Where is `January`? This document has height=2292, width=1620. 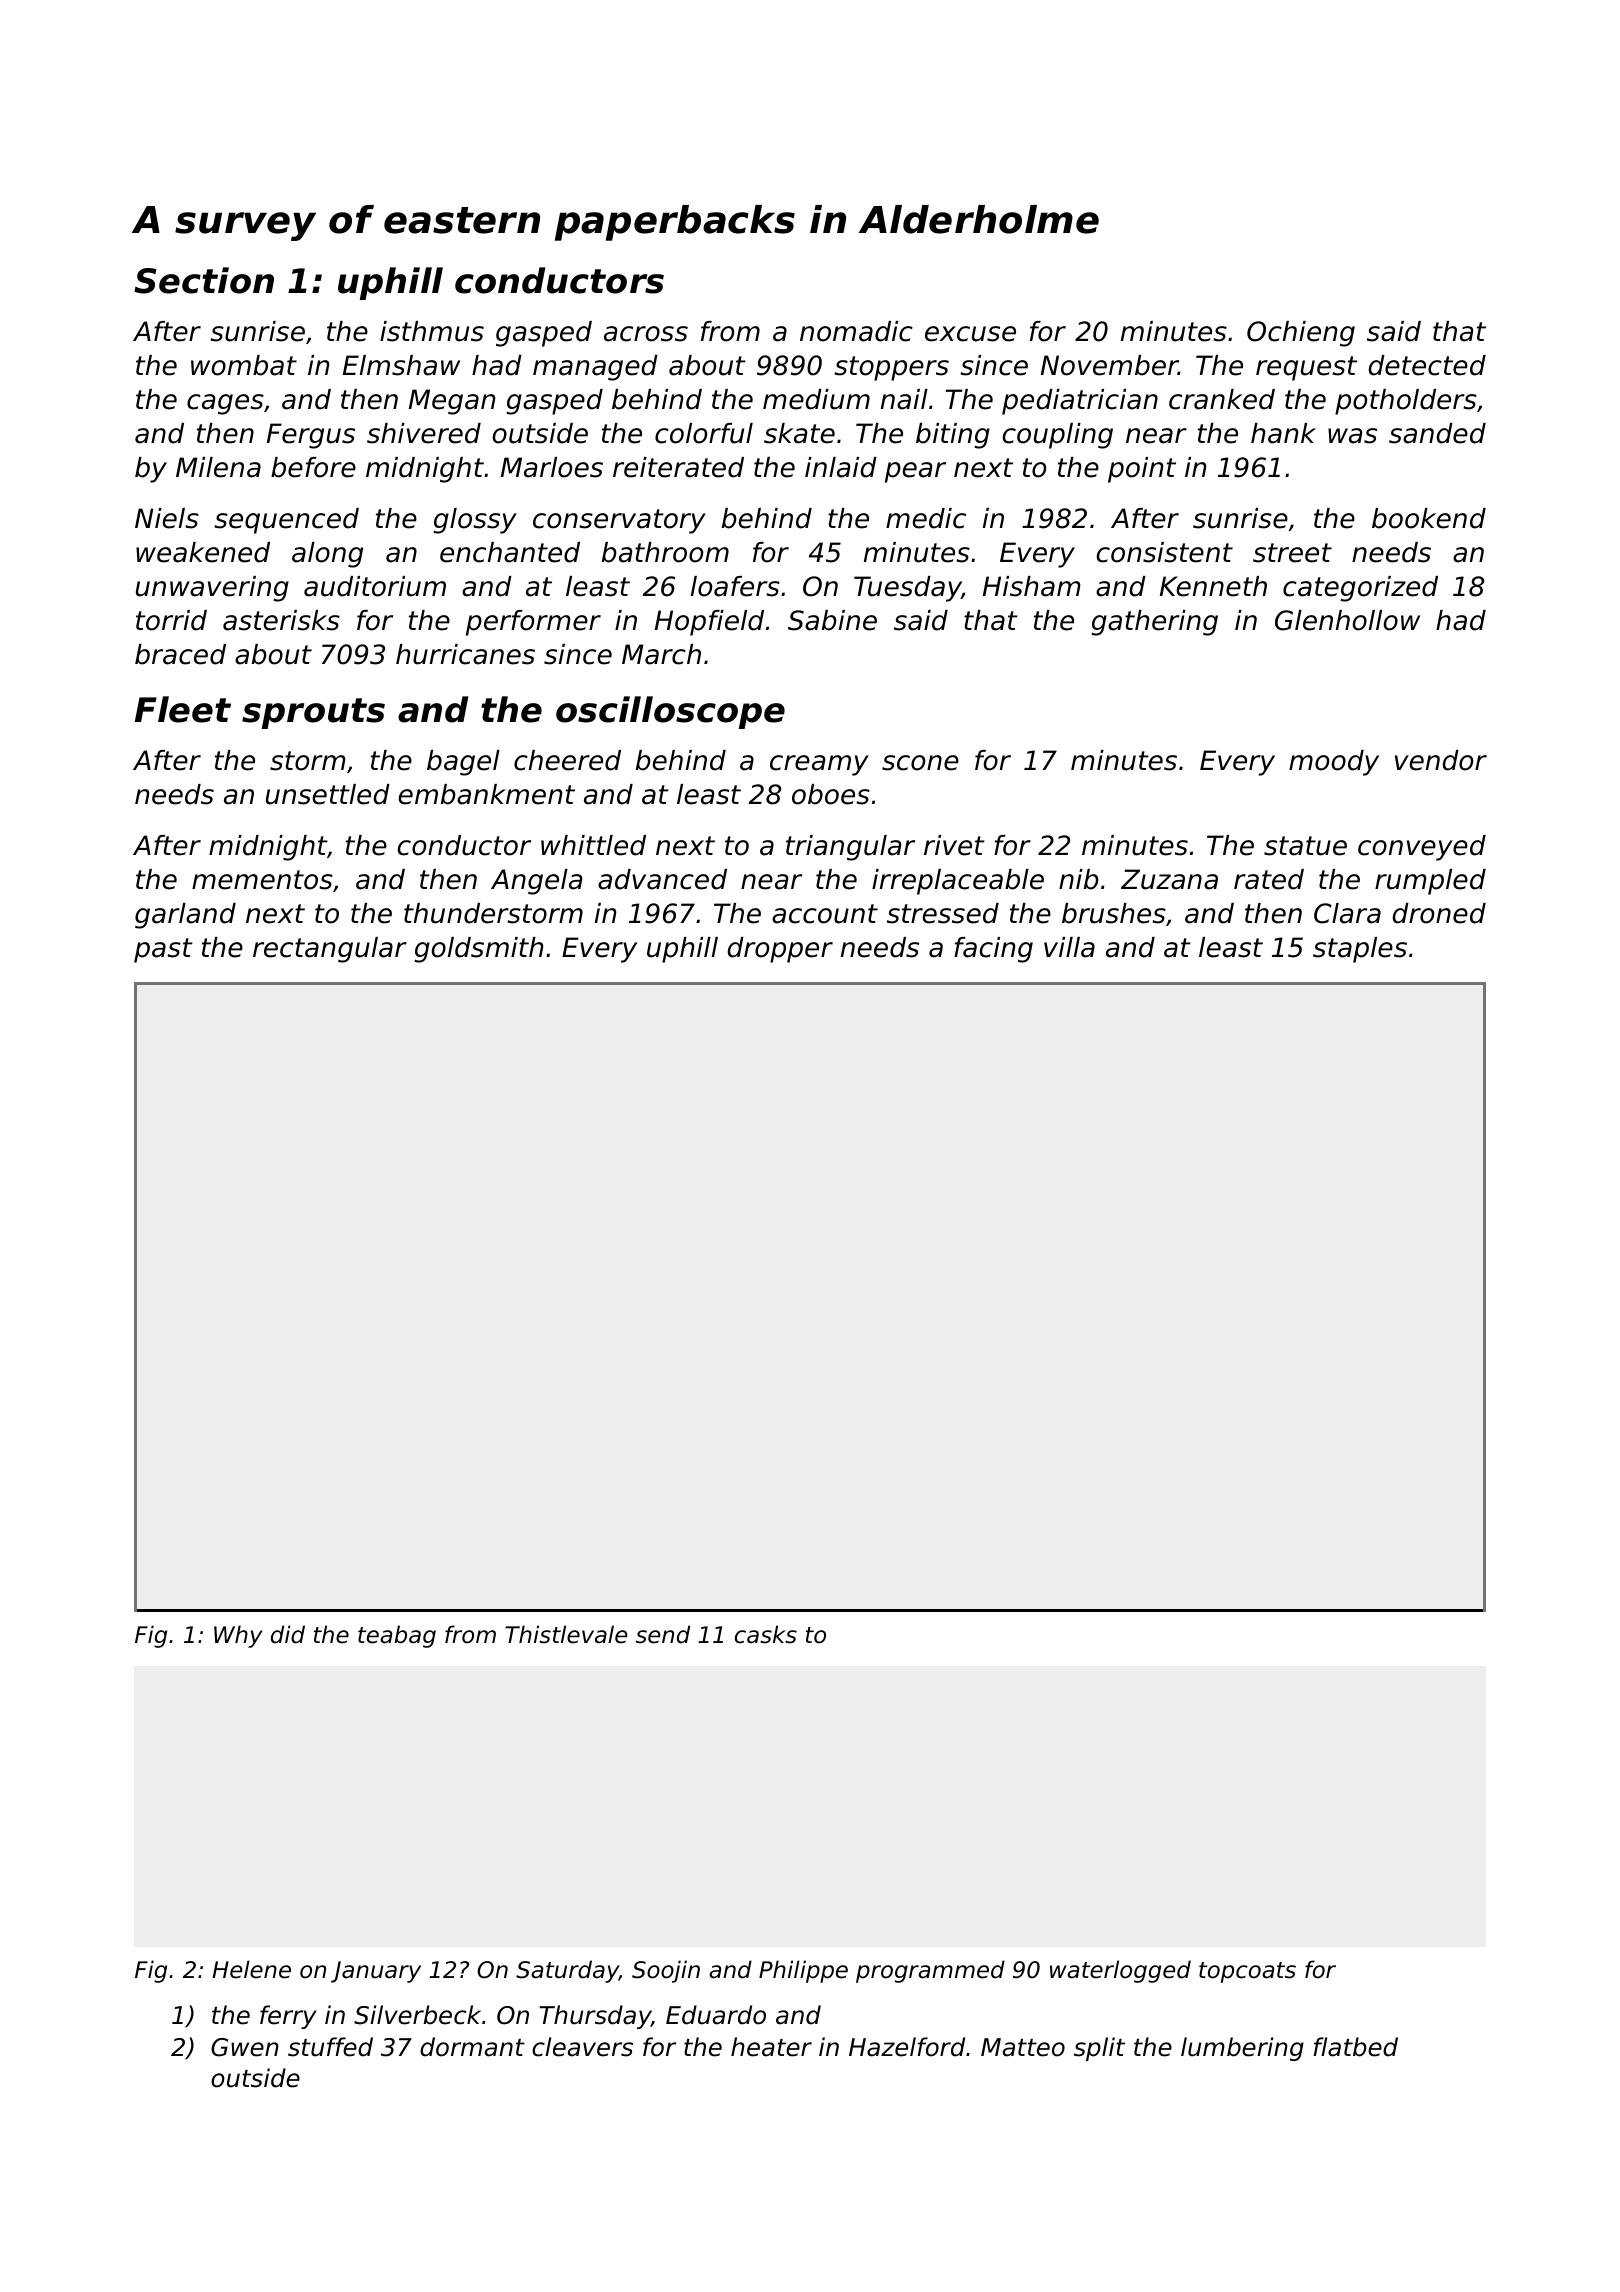
January is located at coordinates (376, 1972).
